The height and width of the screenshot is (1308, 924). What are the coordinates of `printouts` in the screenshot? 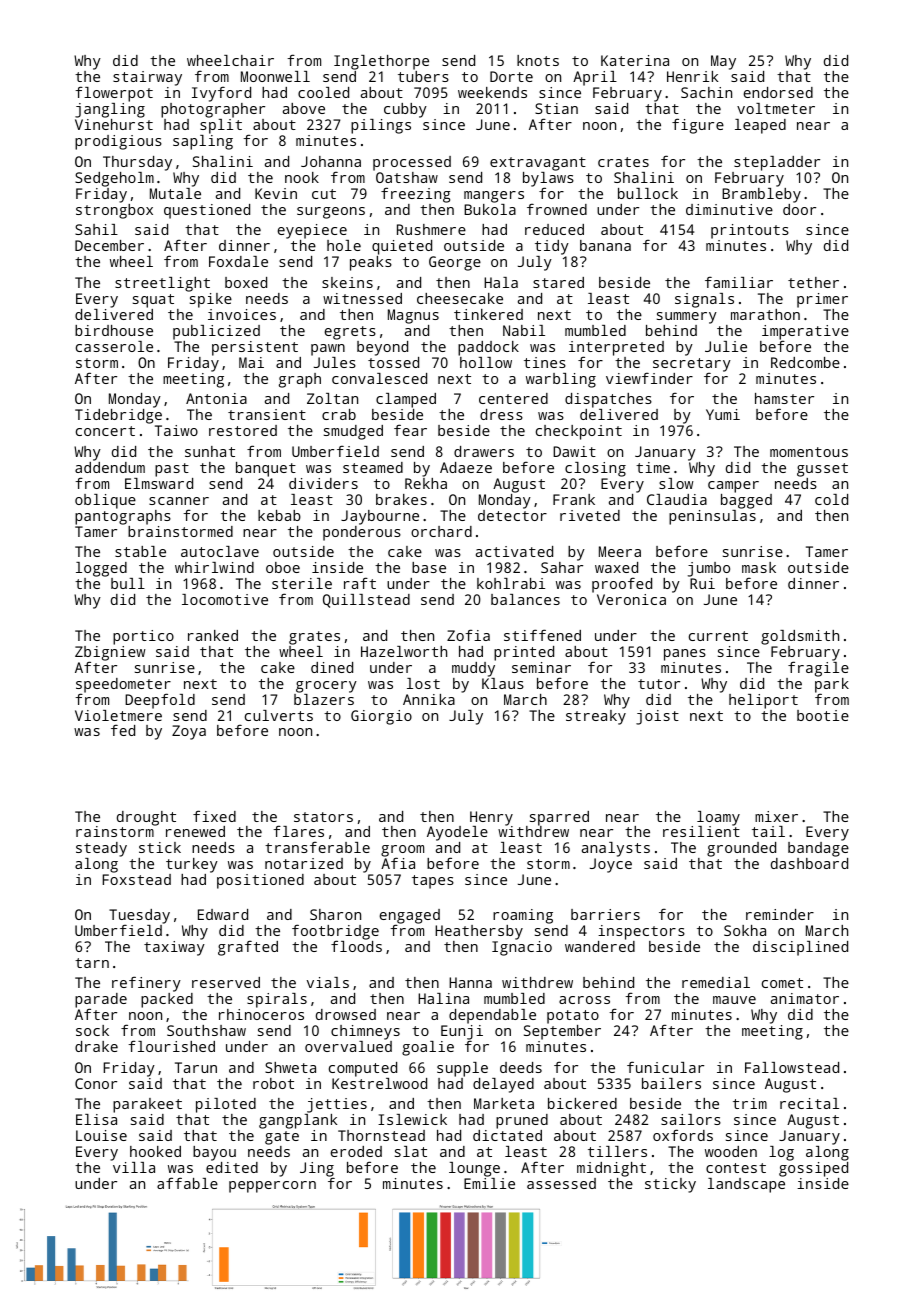 It's located at (750, 231).
